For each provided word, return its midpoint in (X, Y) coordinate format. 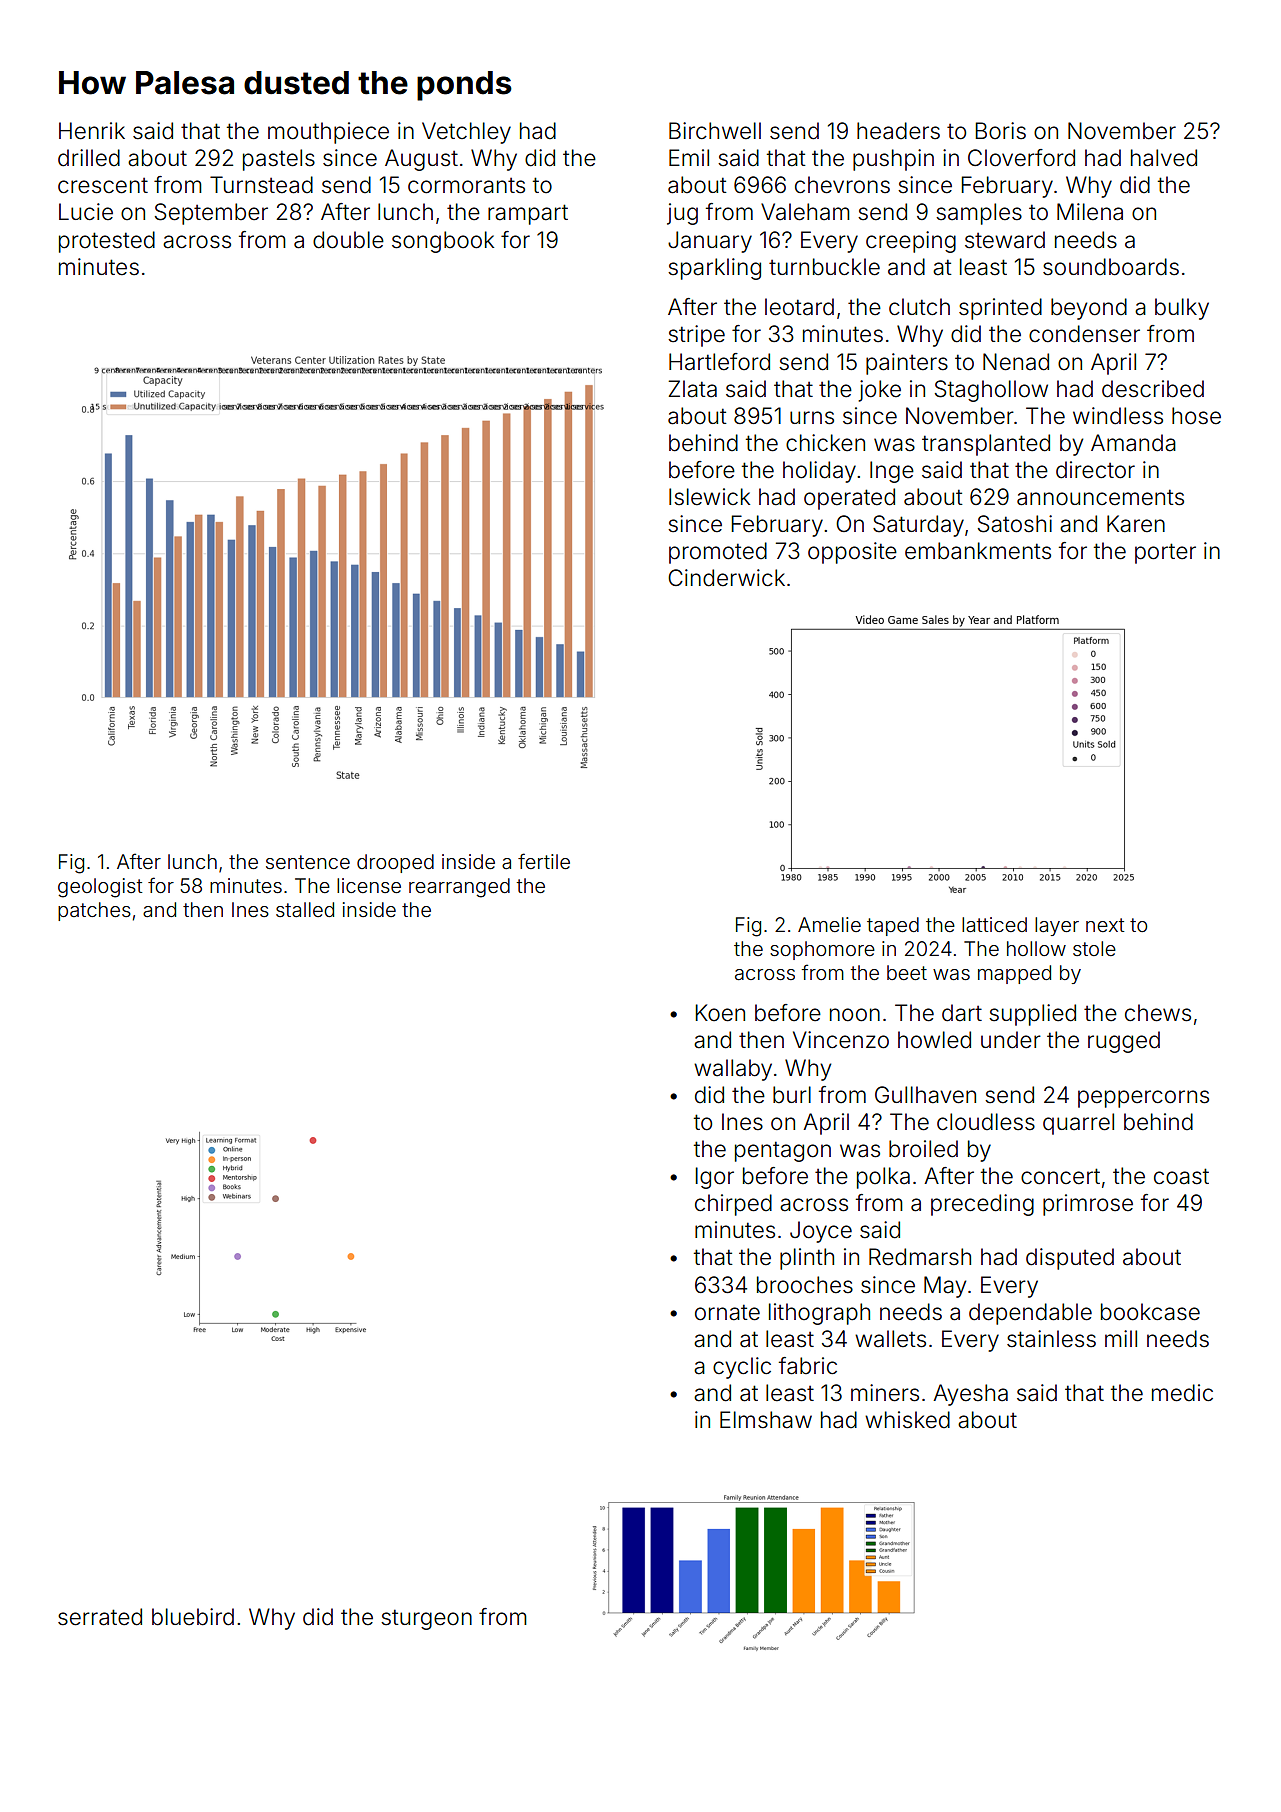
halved (1164, 158)
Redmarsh (920, 1257)
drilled (89, 158)
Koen (720, 1013)
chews (1158, 1013)
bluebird (193, 1617)
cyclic (742, 1368)
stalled (305, 909)
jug (682, 214)
